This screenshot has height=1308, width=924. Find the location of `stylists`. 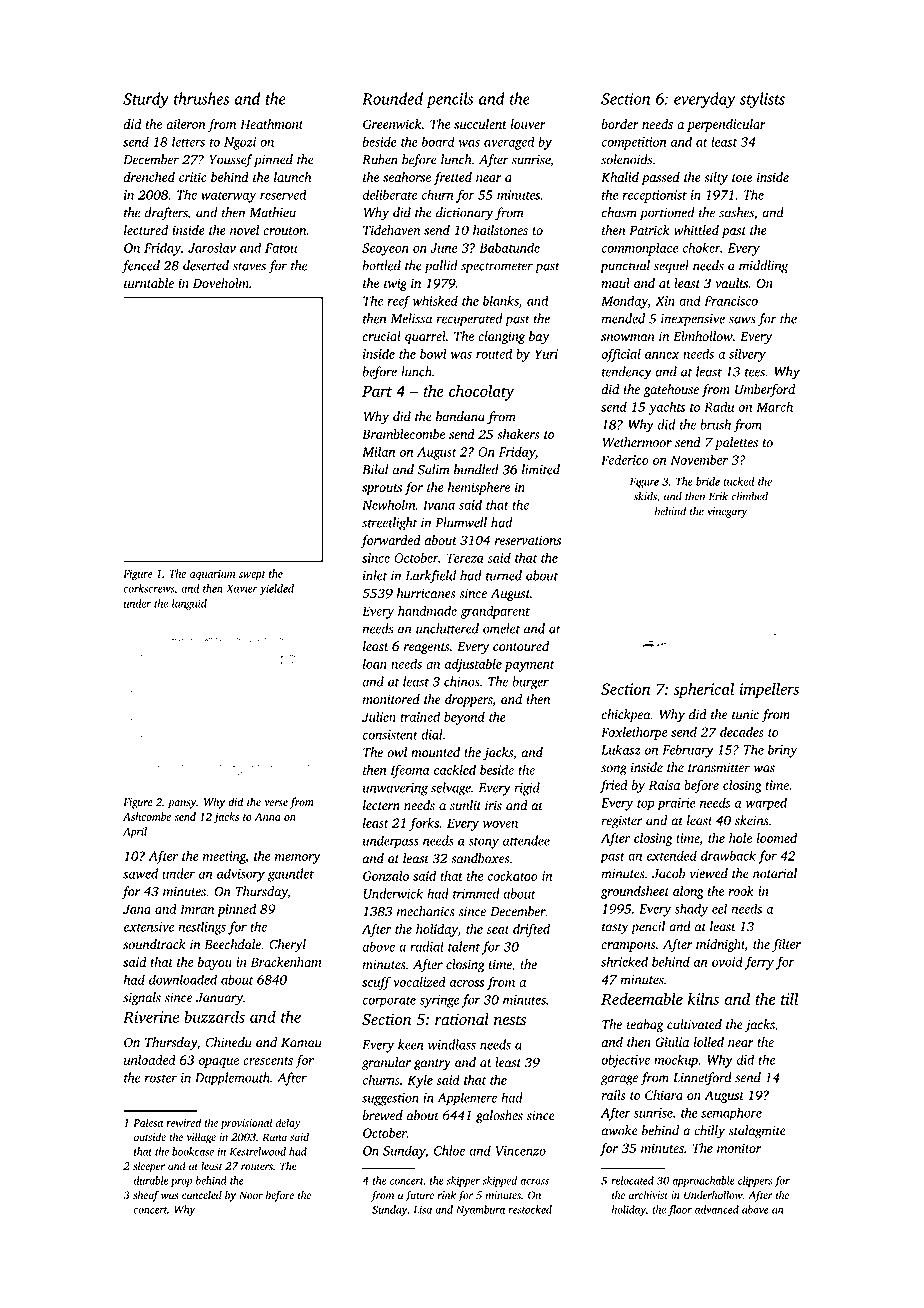

stylists is located at coordinates (762, 100).
